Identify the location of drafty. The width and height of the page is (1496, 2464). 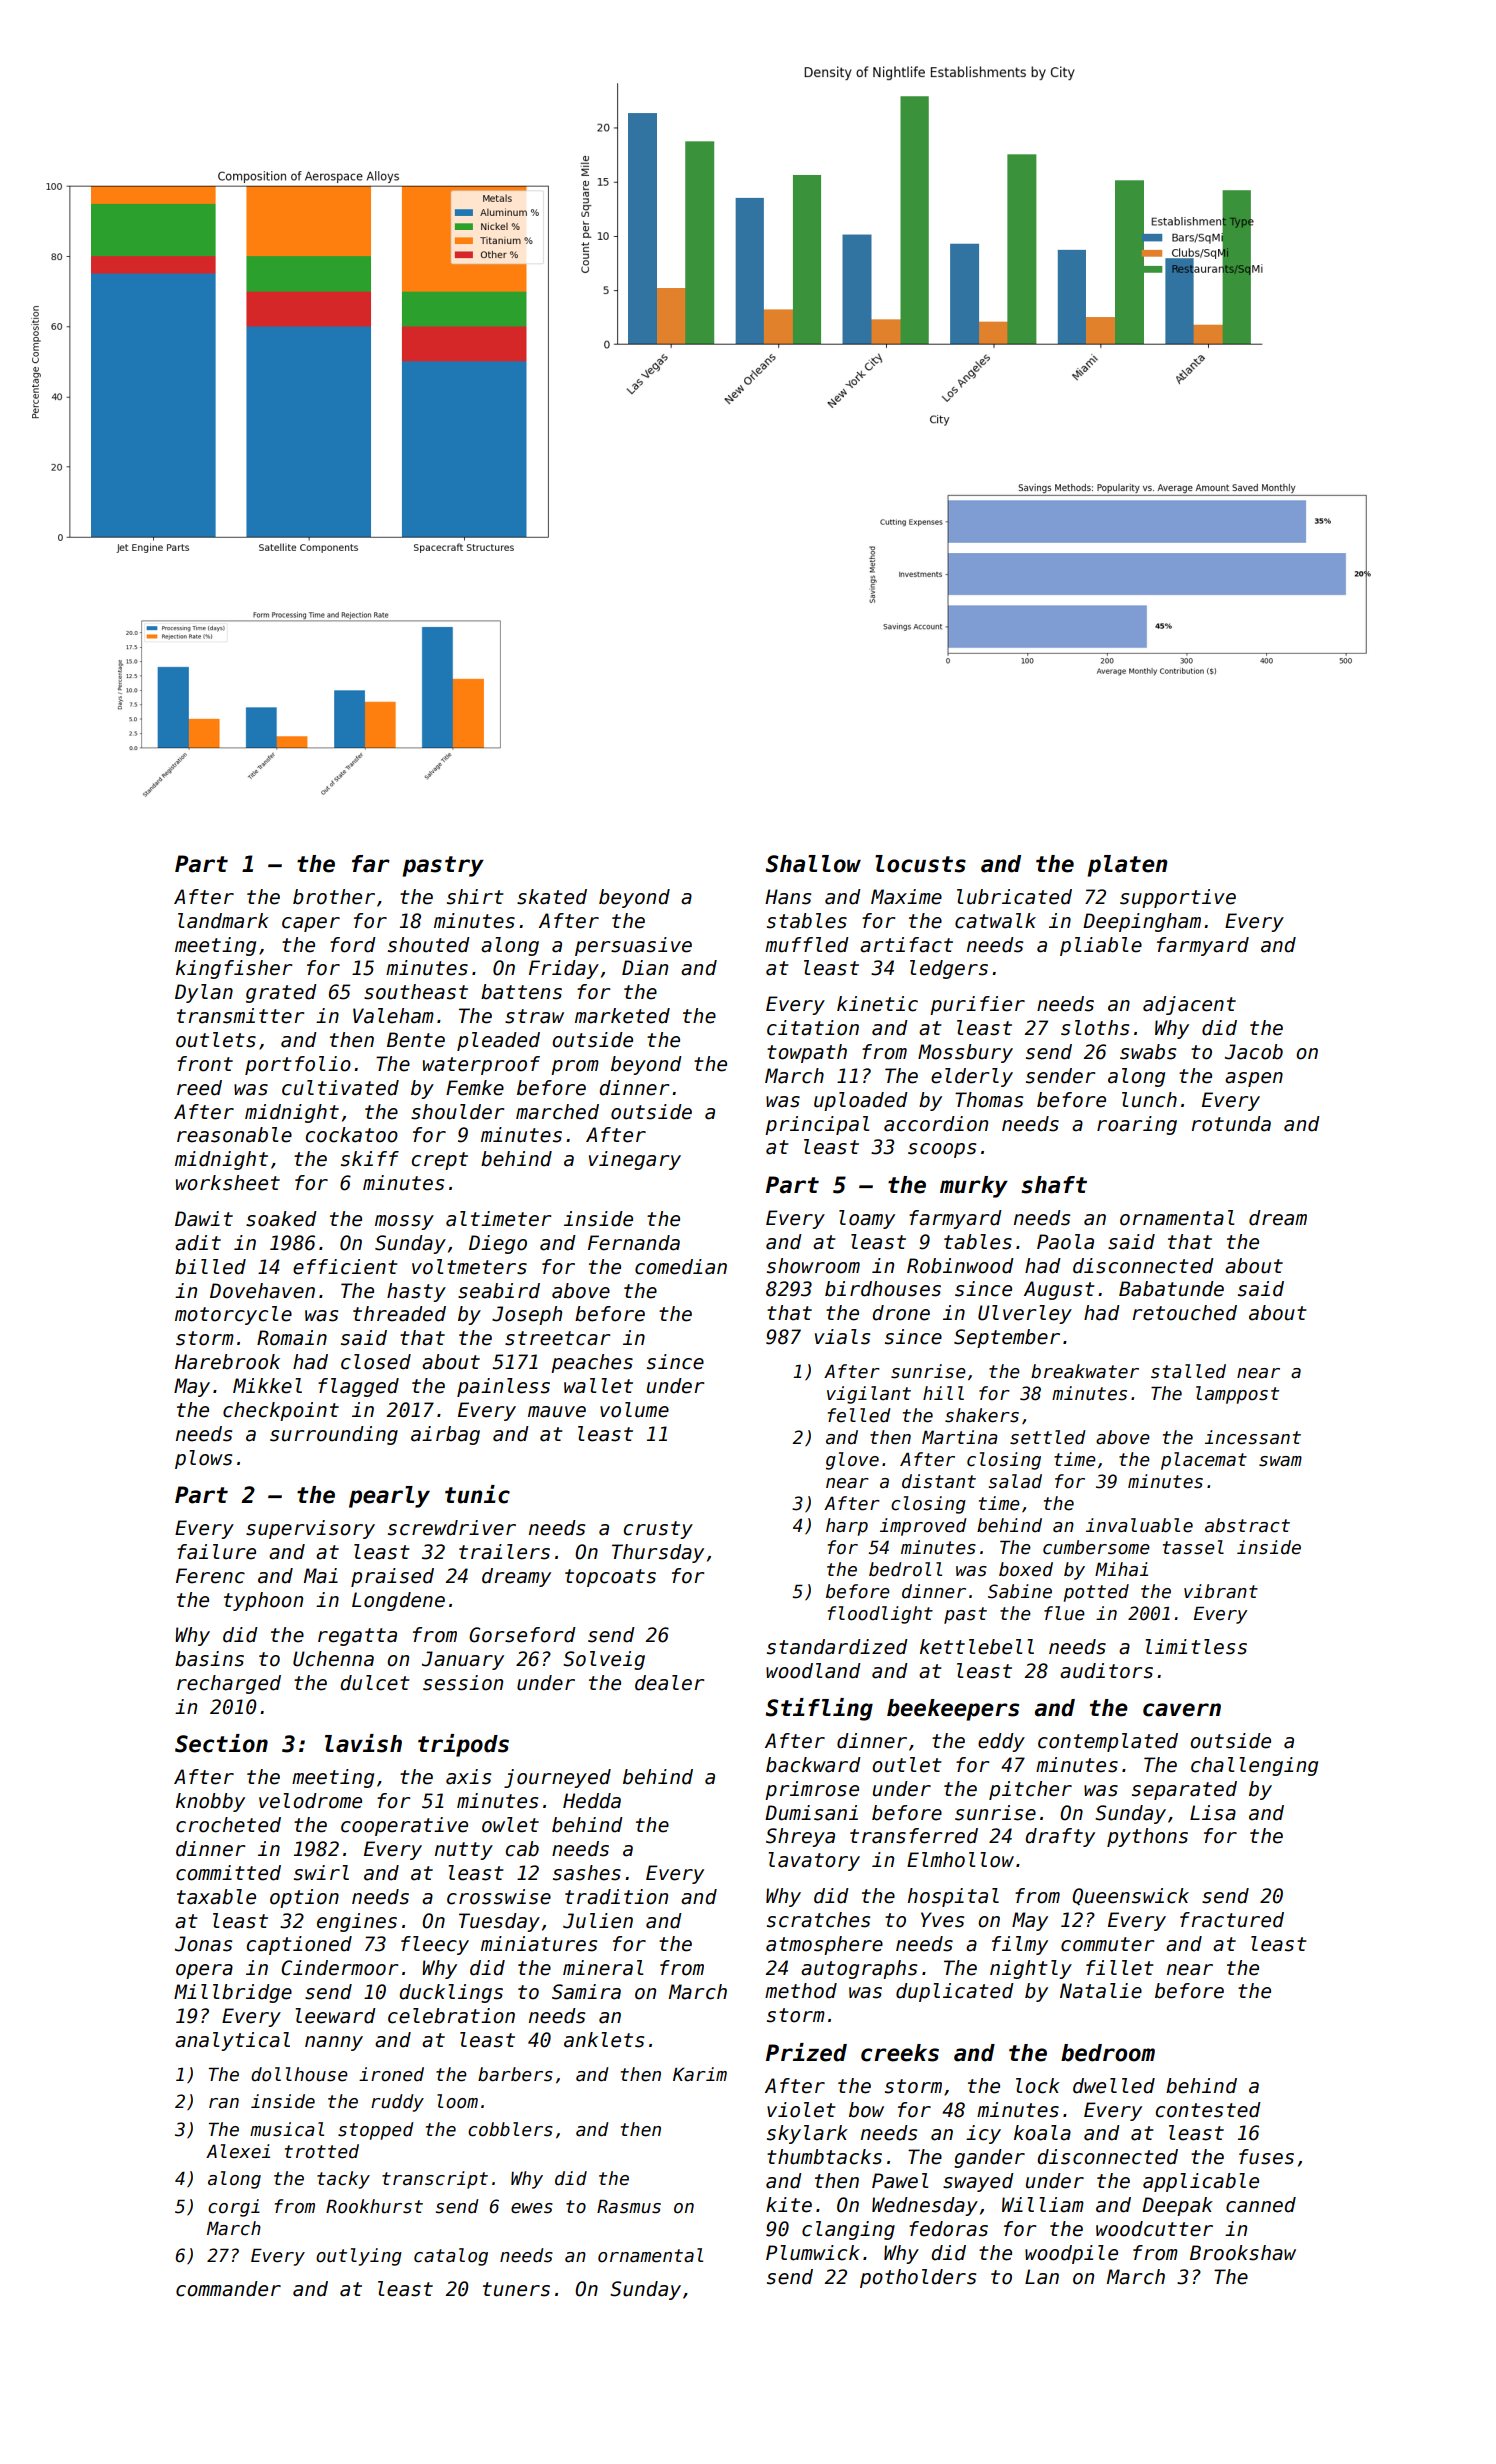
(1060, 1837).
